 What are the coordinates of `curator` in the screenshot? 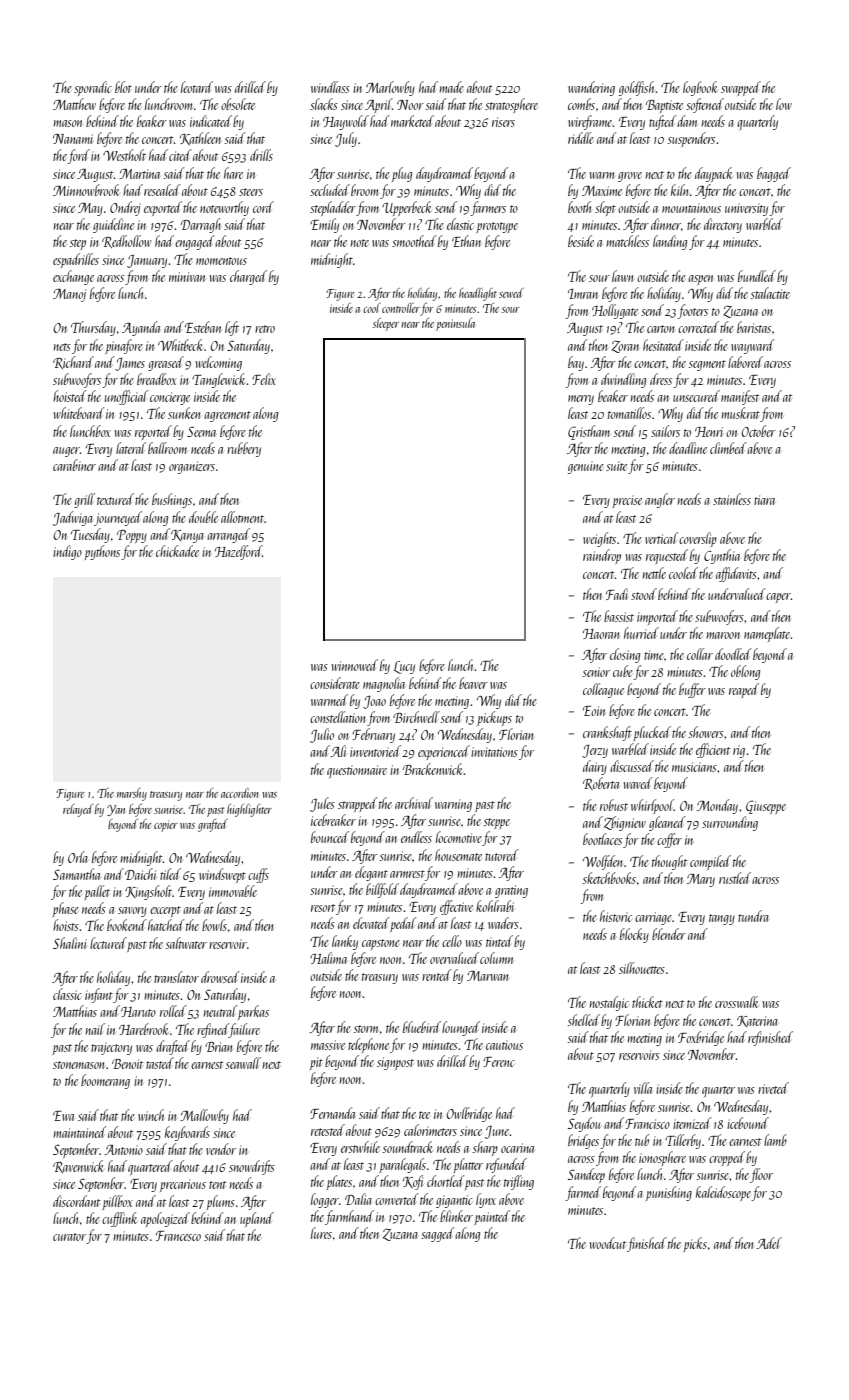 It's located at (69, 1237).
